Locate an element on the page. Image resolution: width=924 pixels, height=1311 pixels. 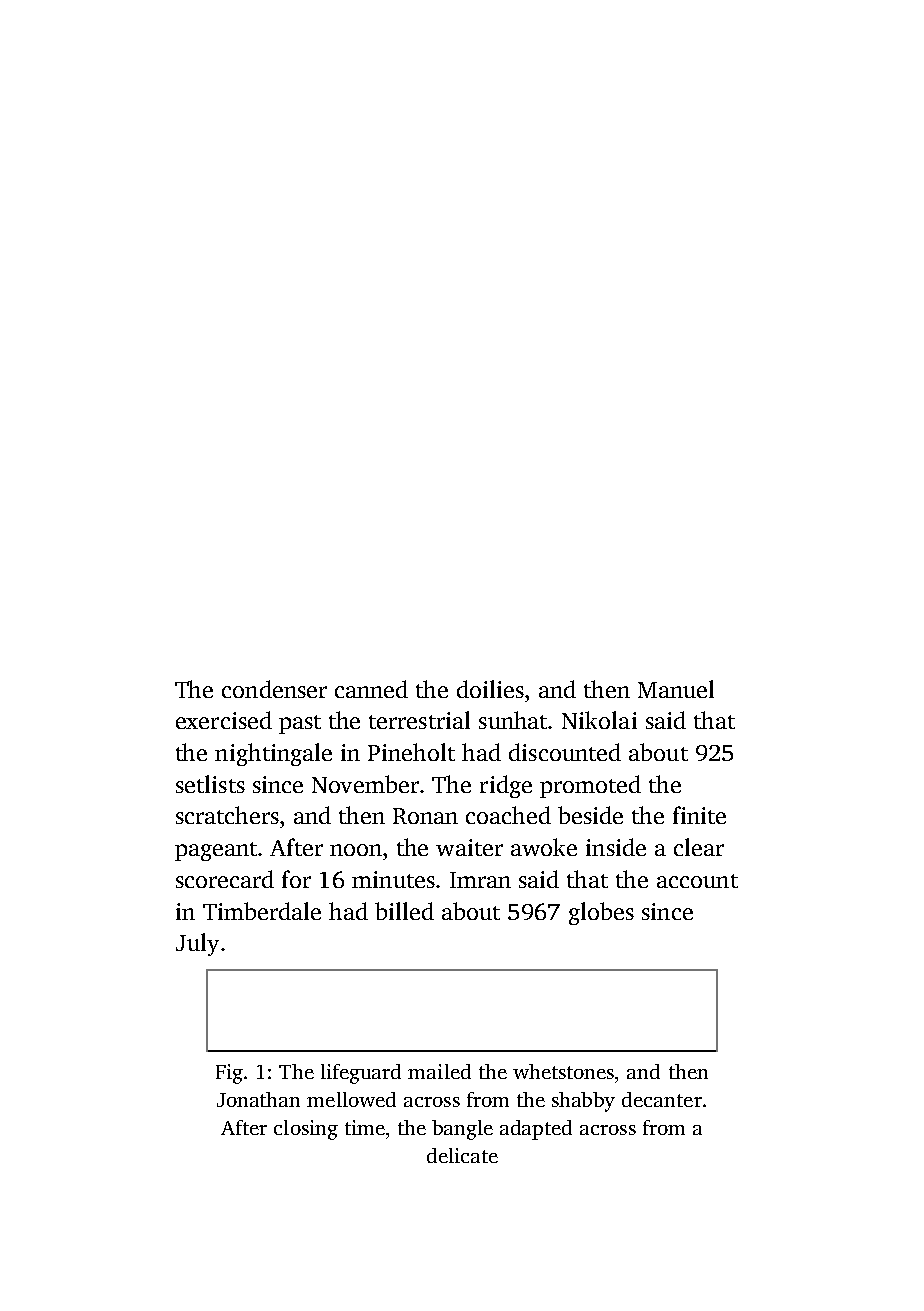
Imran is located at coordinates (480, 880).
